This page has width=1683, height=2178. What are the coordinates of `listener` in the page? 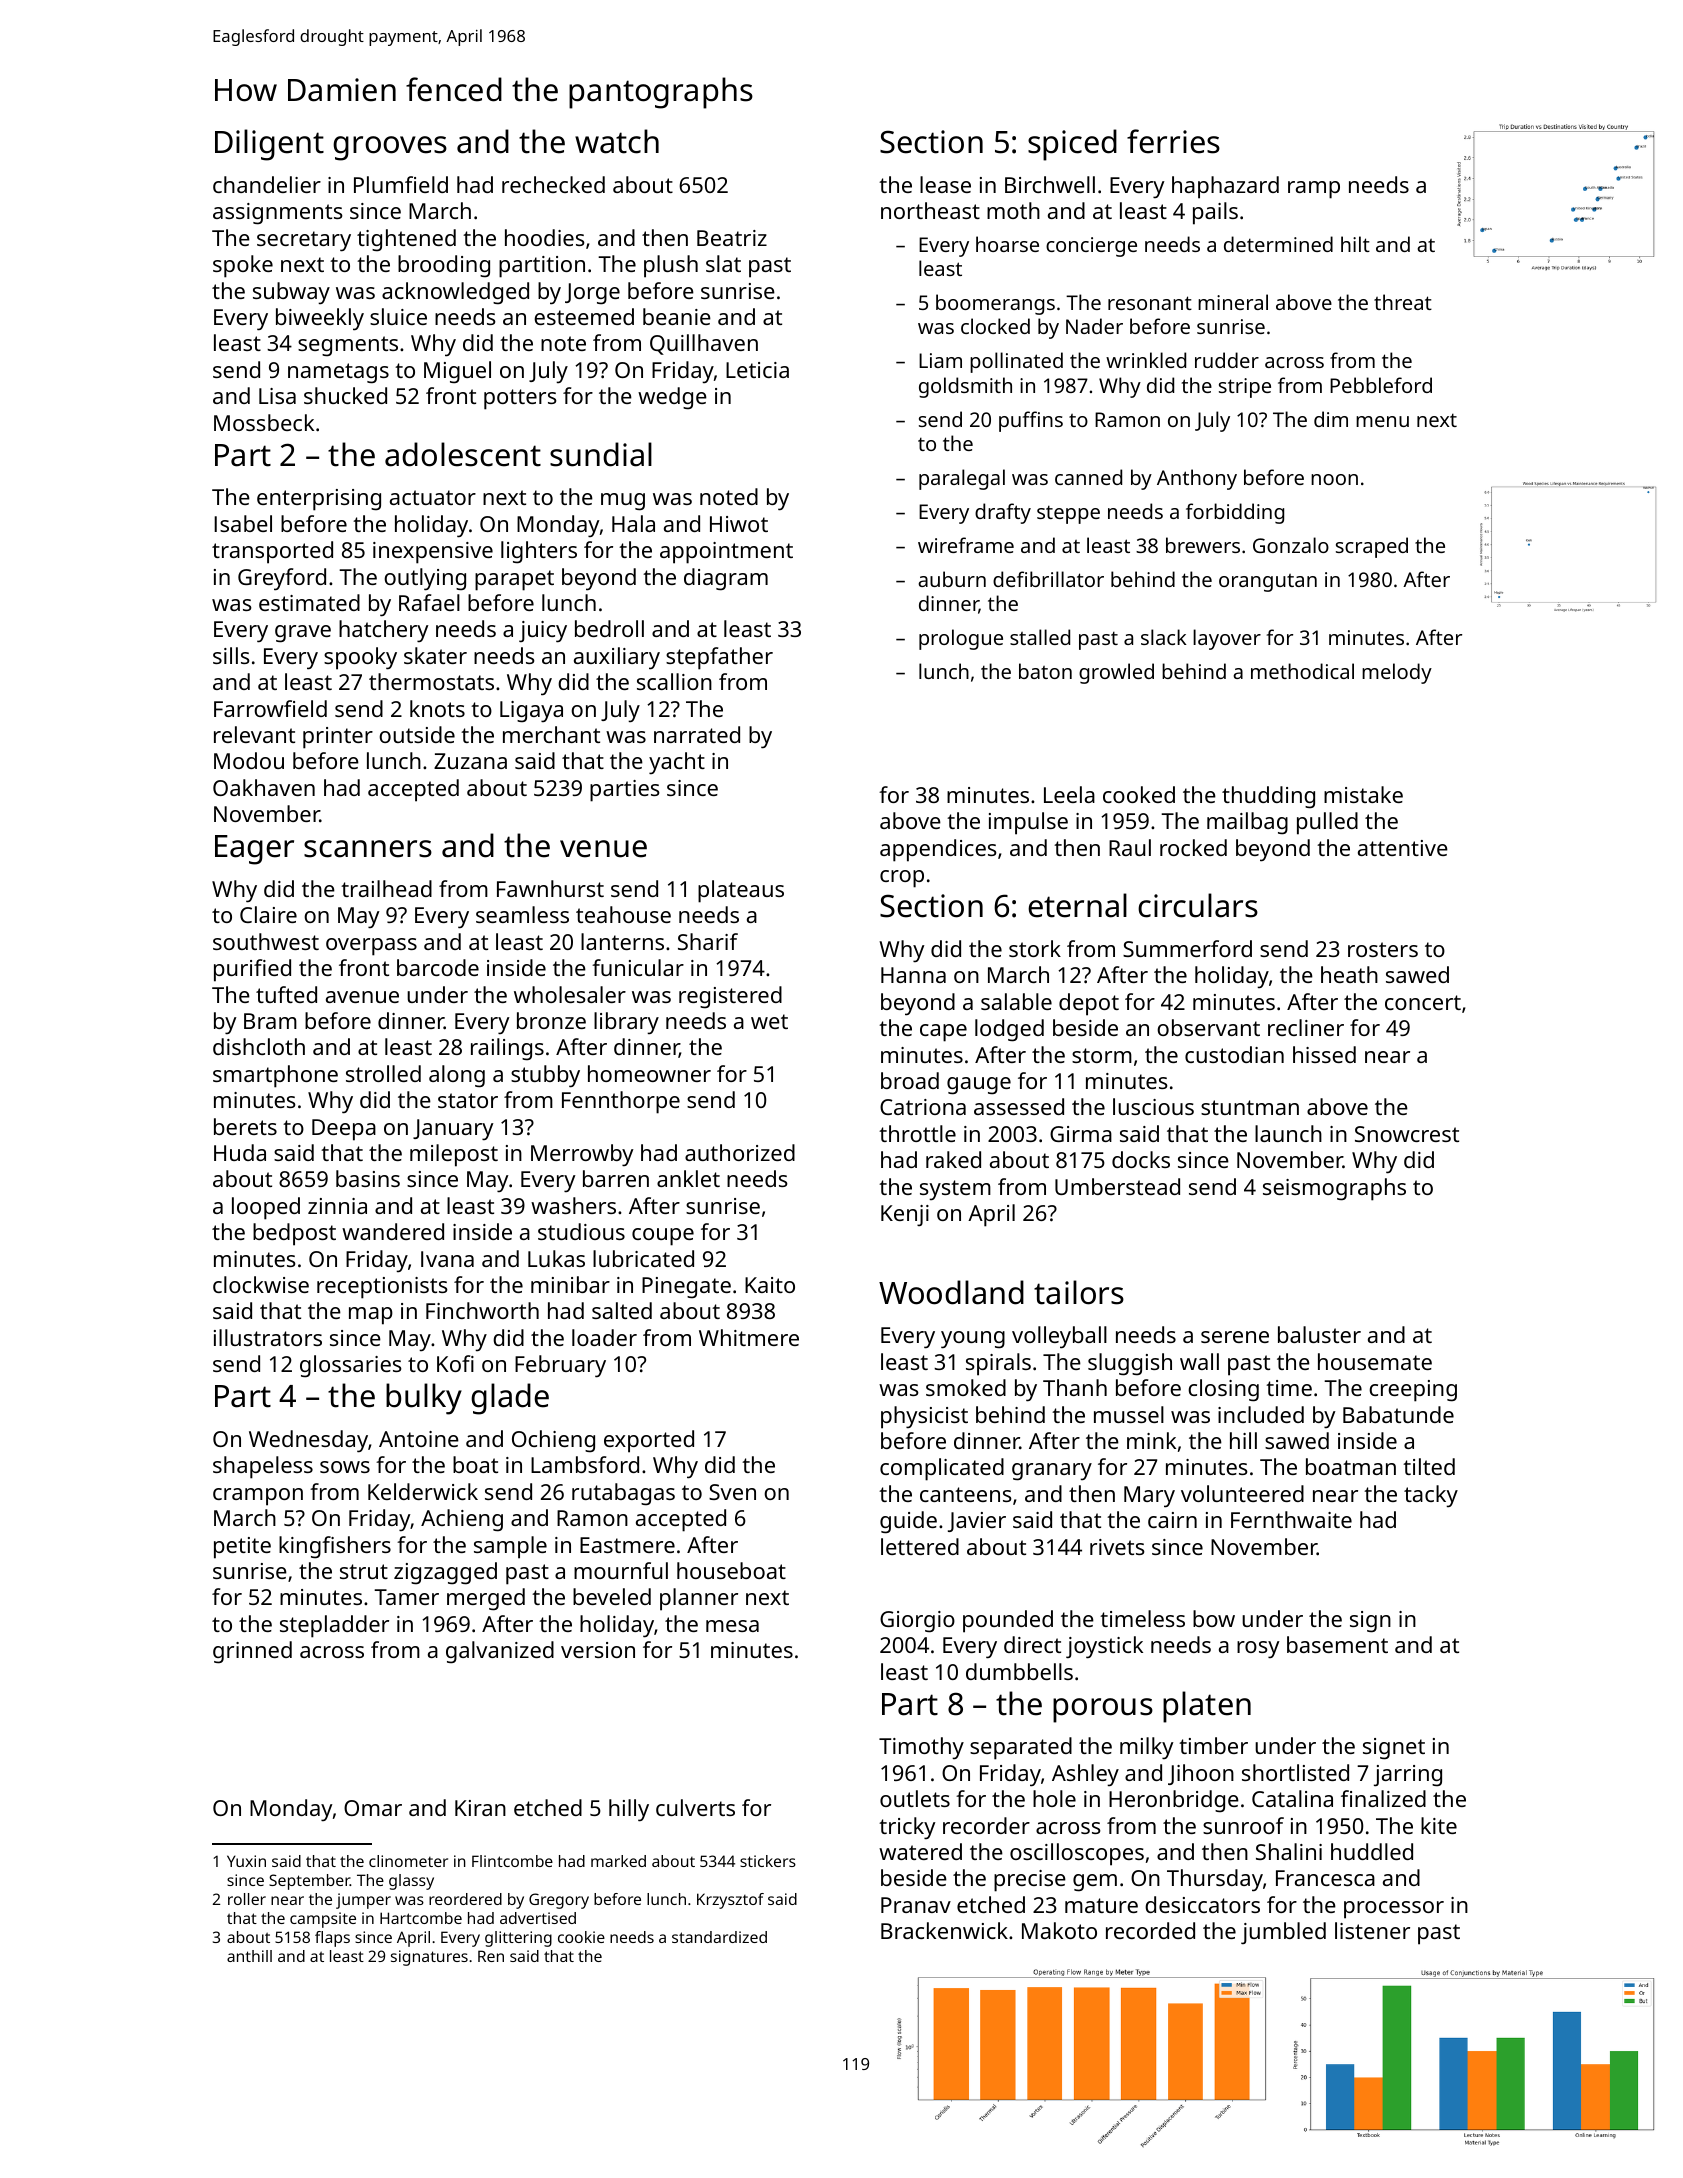 It's located at (1372, 1930).
